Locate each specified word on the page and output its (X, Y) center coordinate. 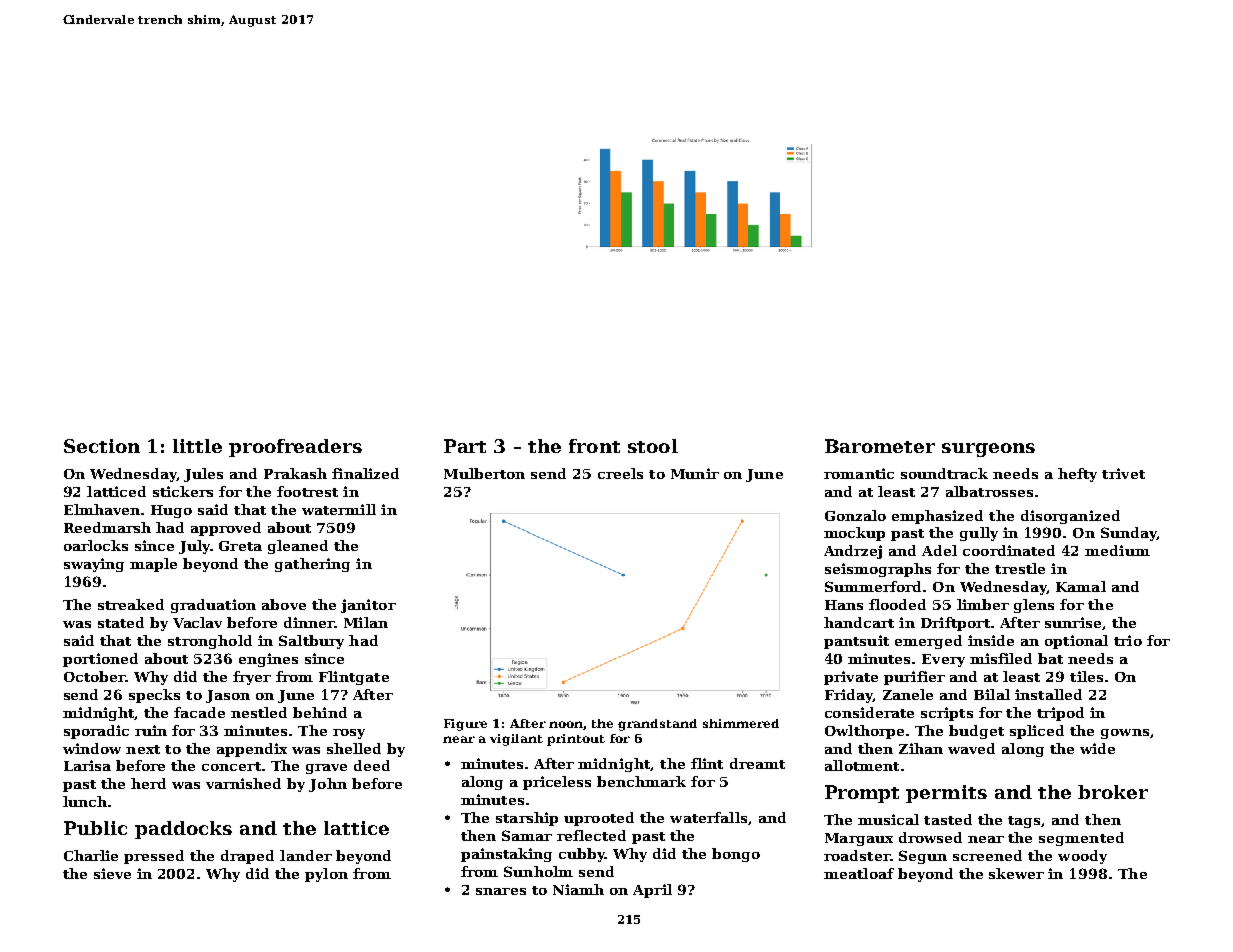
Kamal (1081, 586)
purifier (914, 678)
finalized (365, 473)
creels (620, 473)
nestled (259, 712)
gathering (312, 565)
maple (153, 565)
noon (566, 725)
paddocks (183, 830)
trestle (1020, 568)
